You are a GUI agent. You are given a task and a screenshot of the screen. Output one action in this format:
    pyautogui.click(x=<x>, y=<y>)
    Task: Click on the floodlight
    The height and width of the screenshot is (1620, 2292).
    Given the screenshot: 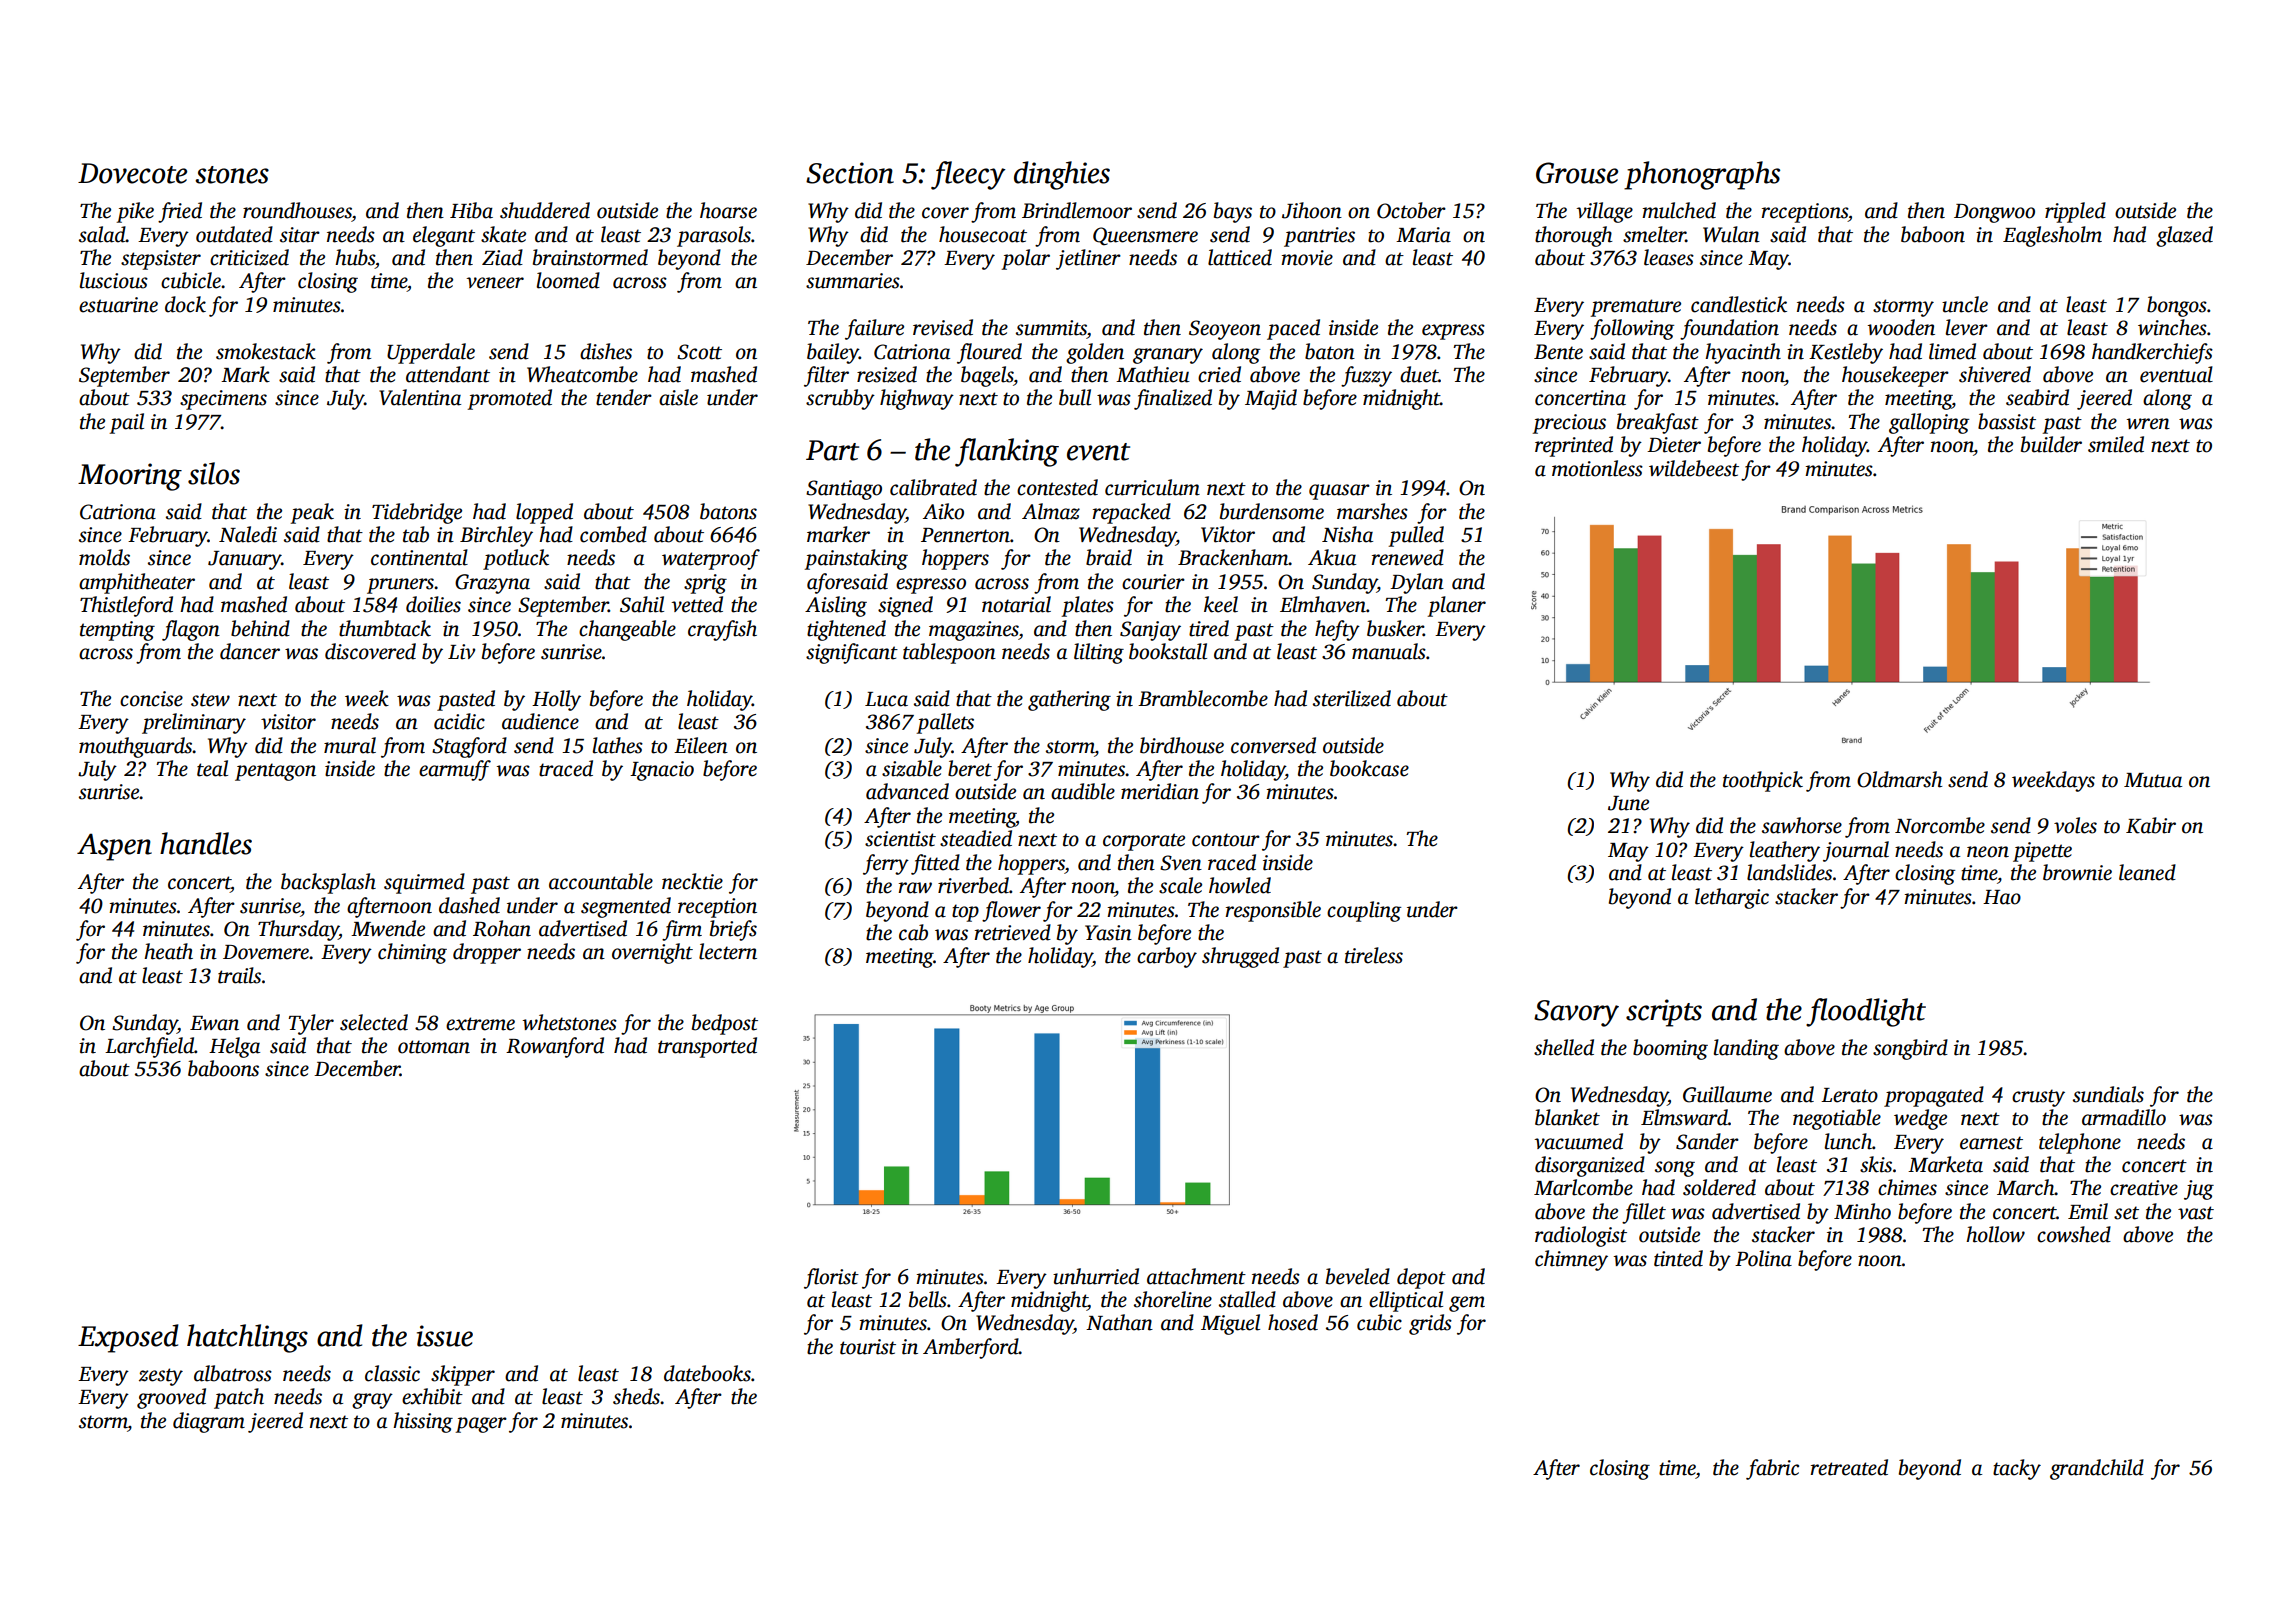 What is the action you would take?
    pyautogui.click(x=1866, y=1012)
